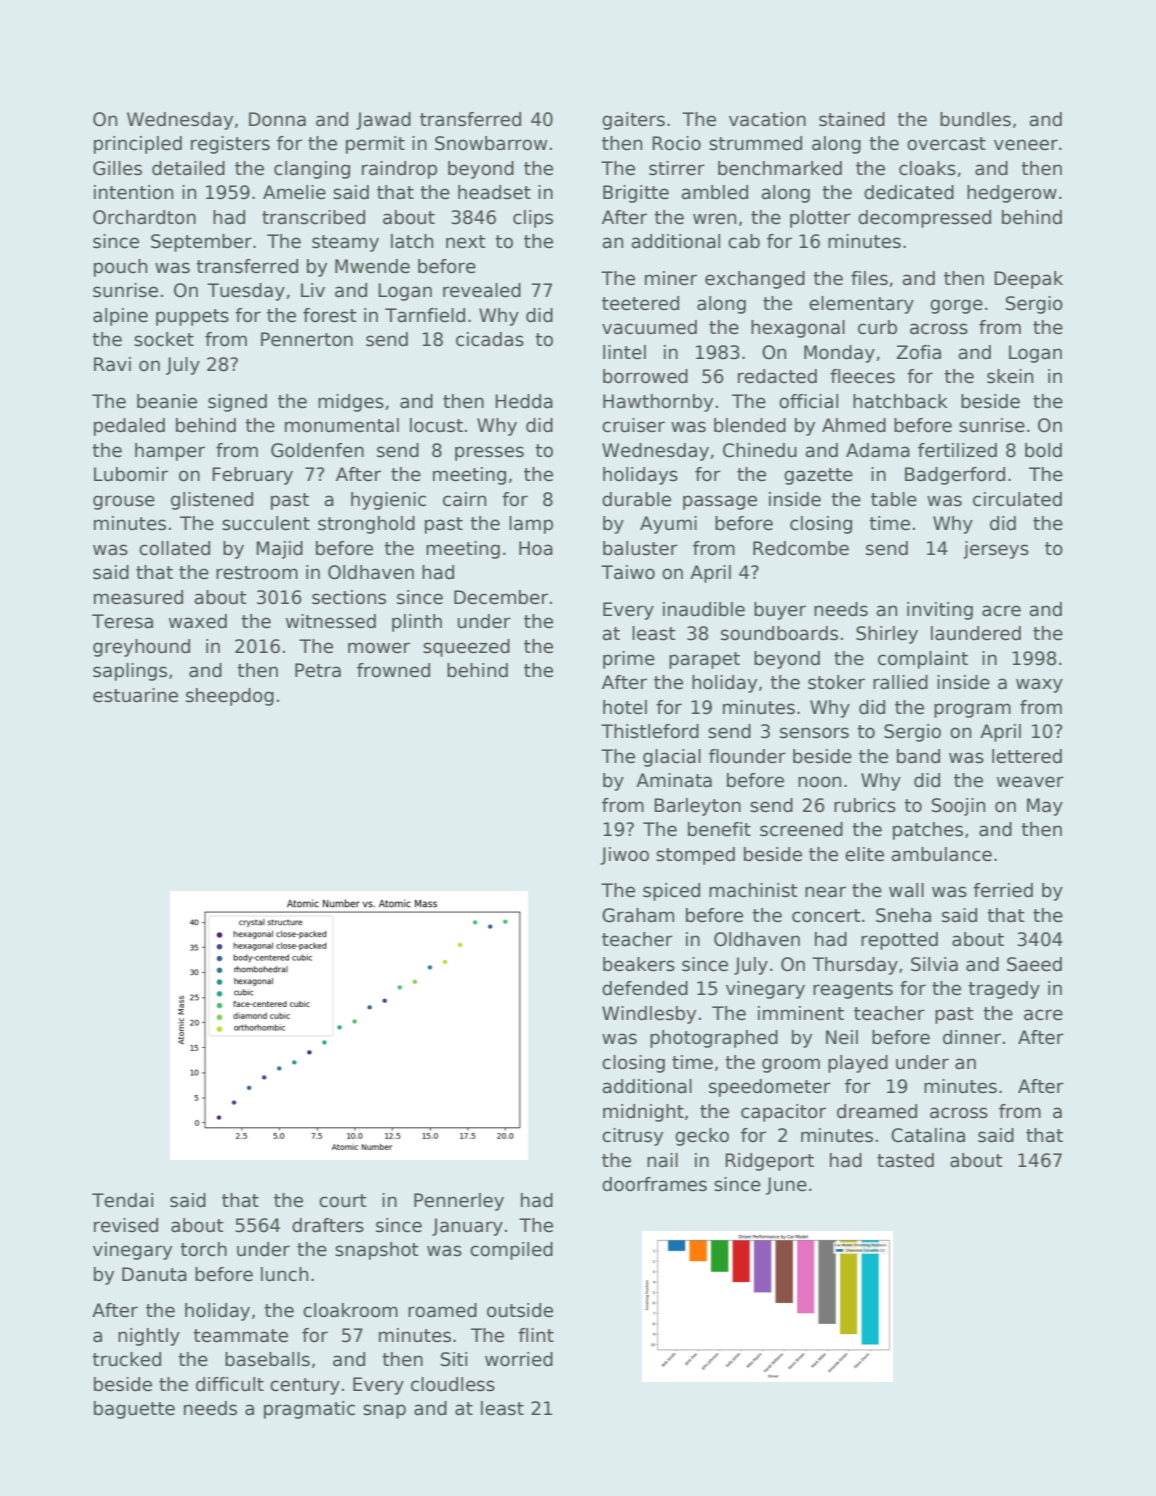  Describe the element at coordinates (536, 1335) in the page. I see `flint` at that location.
